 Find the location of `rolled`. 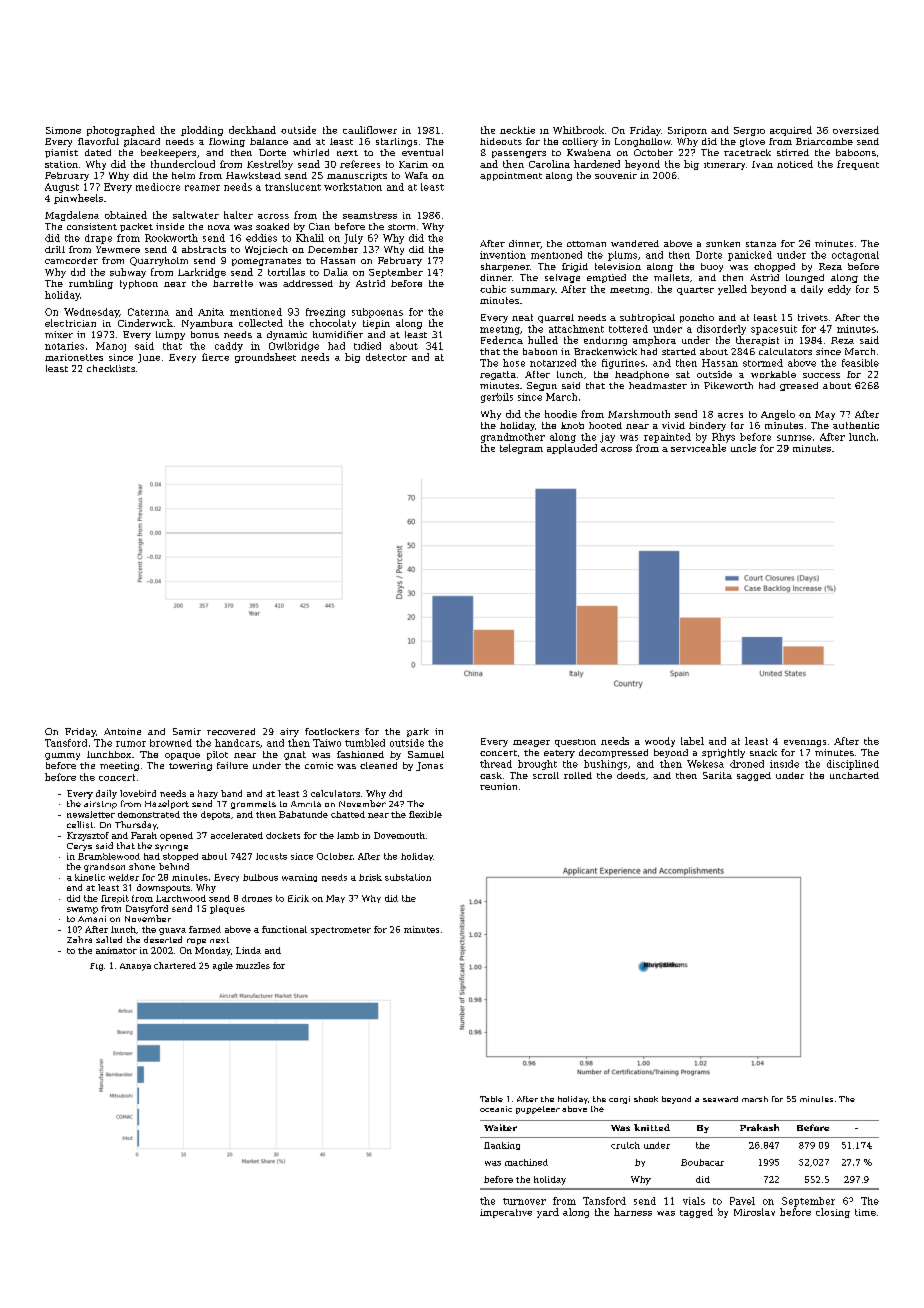

rolled is located at coordinates (578, 775).
